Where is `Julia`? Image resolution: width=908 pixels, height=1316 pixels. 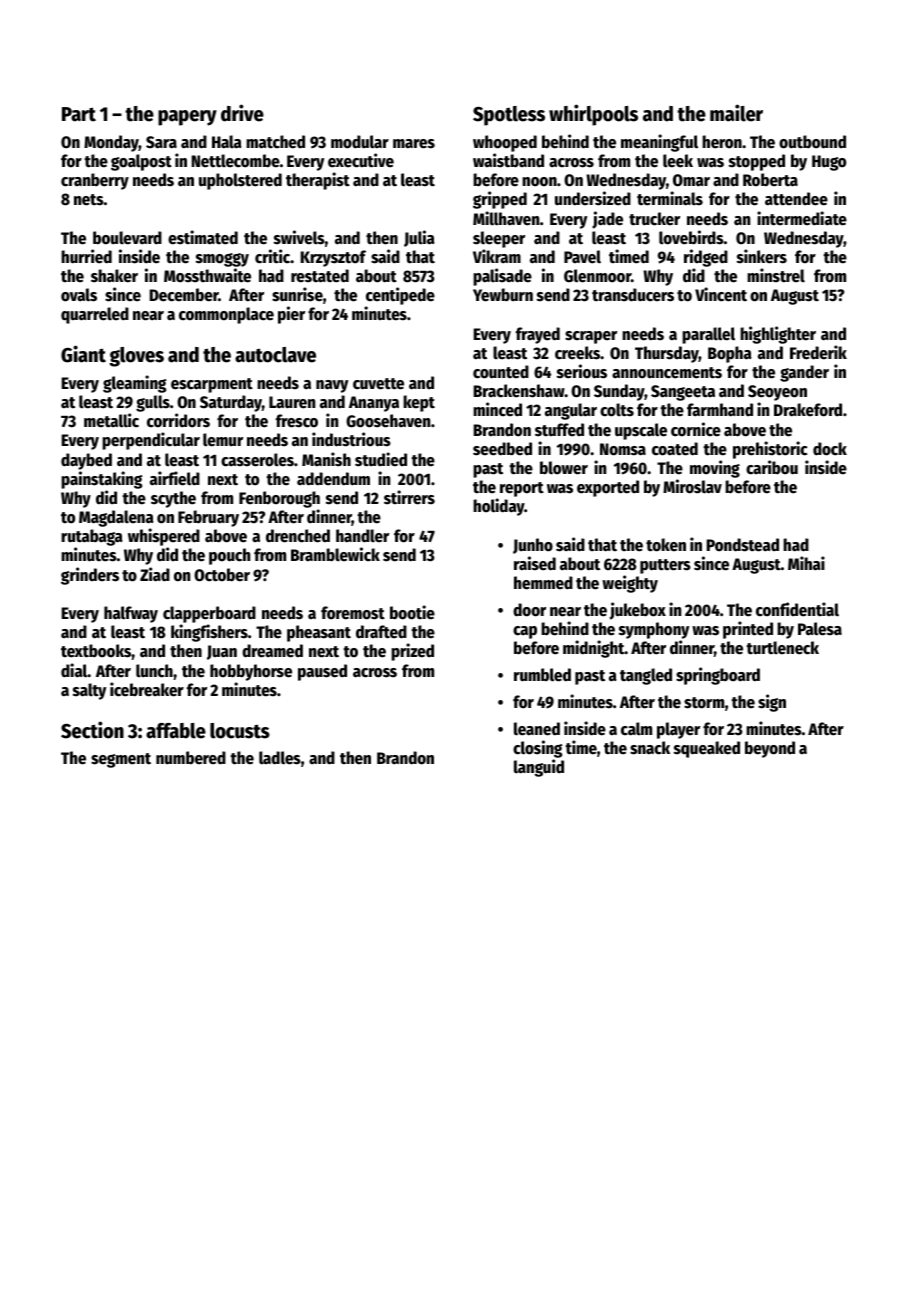
Julia is located at coordinates (419, 238).
